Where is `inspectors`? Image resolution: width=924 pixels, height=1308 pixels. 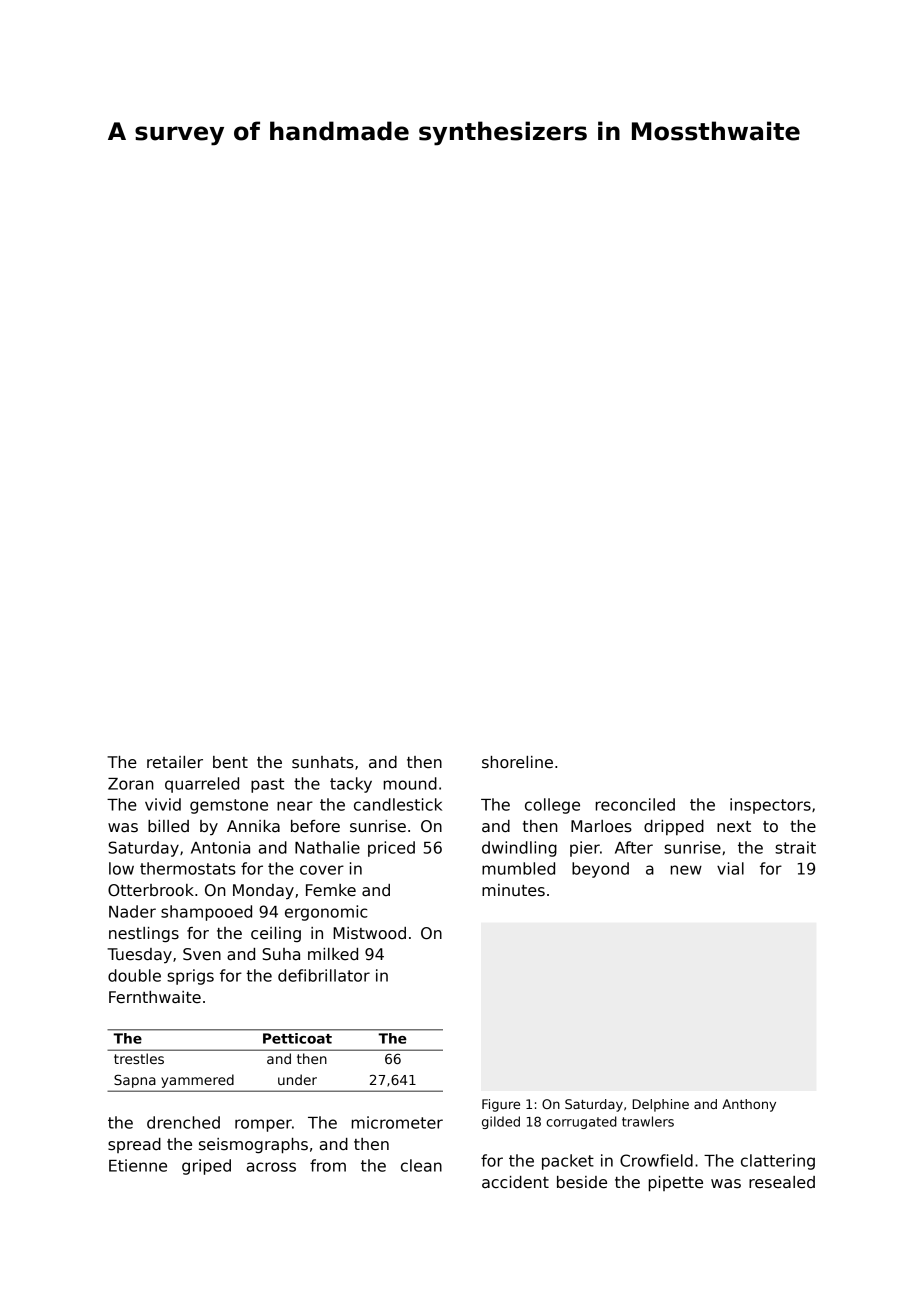 inspectors is located at coordinates (770, 806).
